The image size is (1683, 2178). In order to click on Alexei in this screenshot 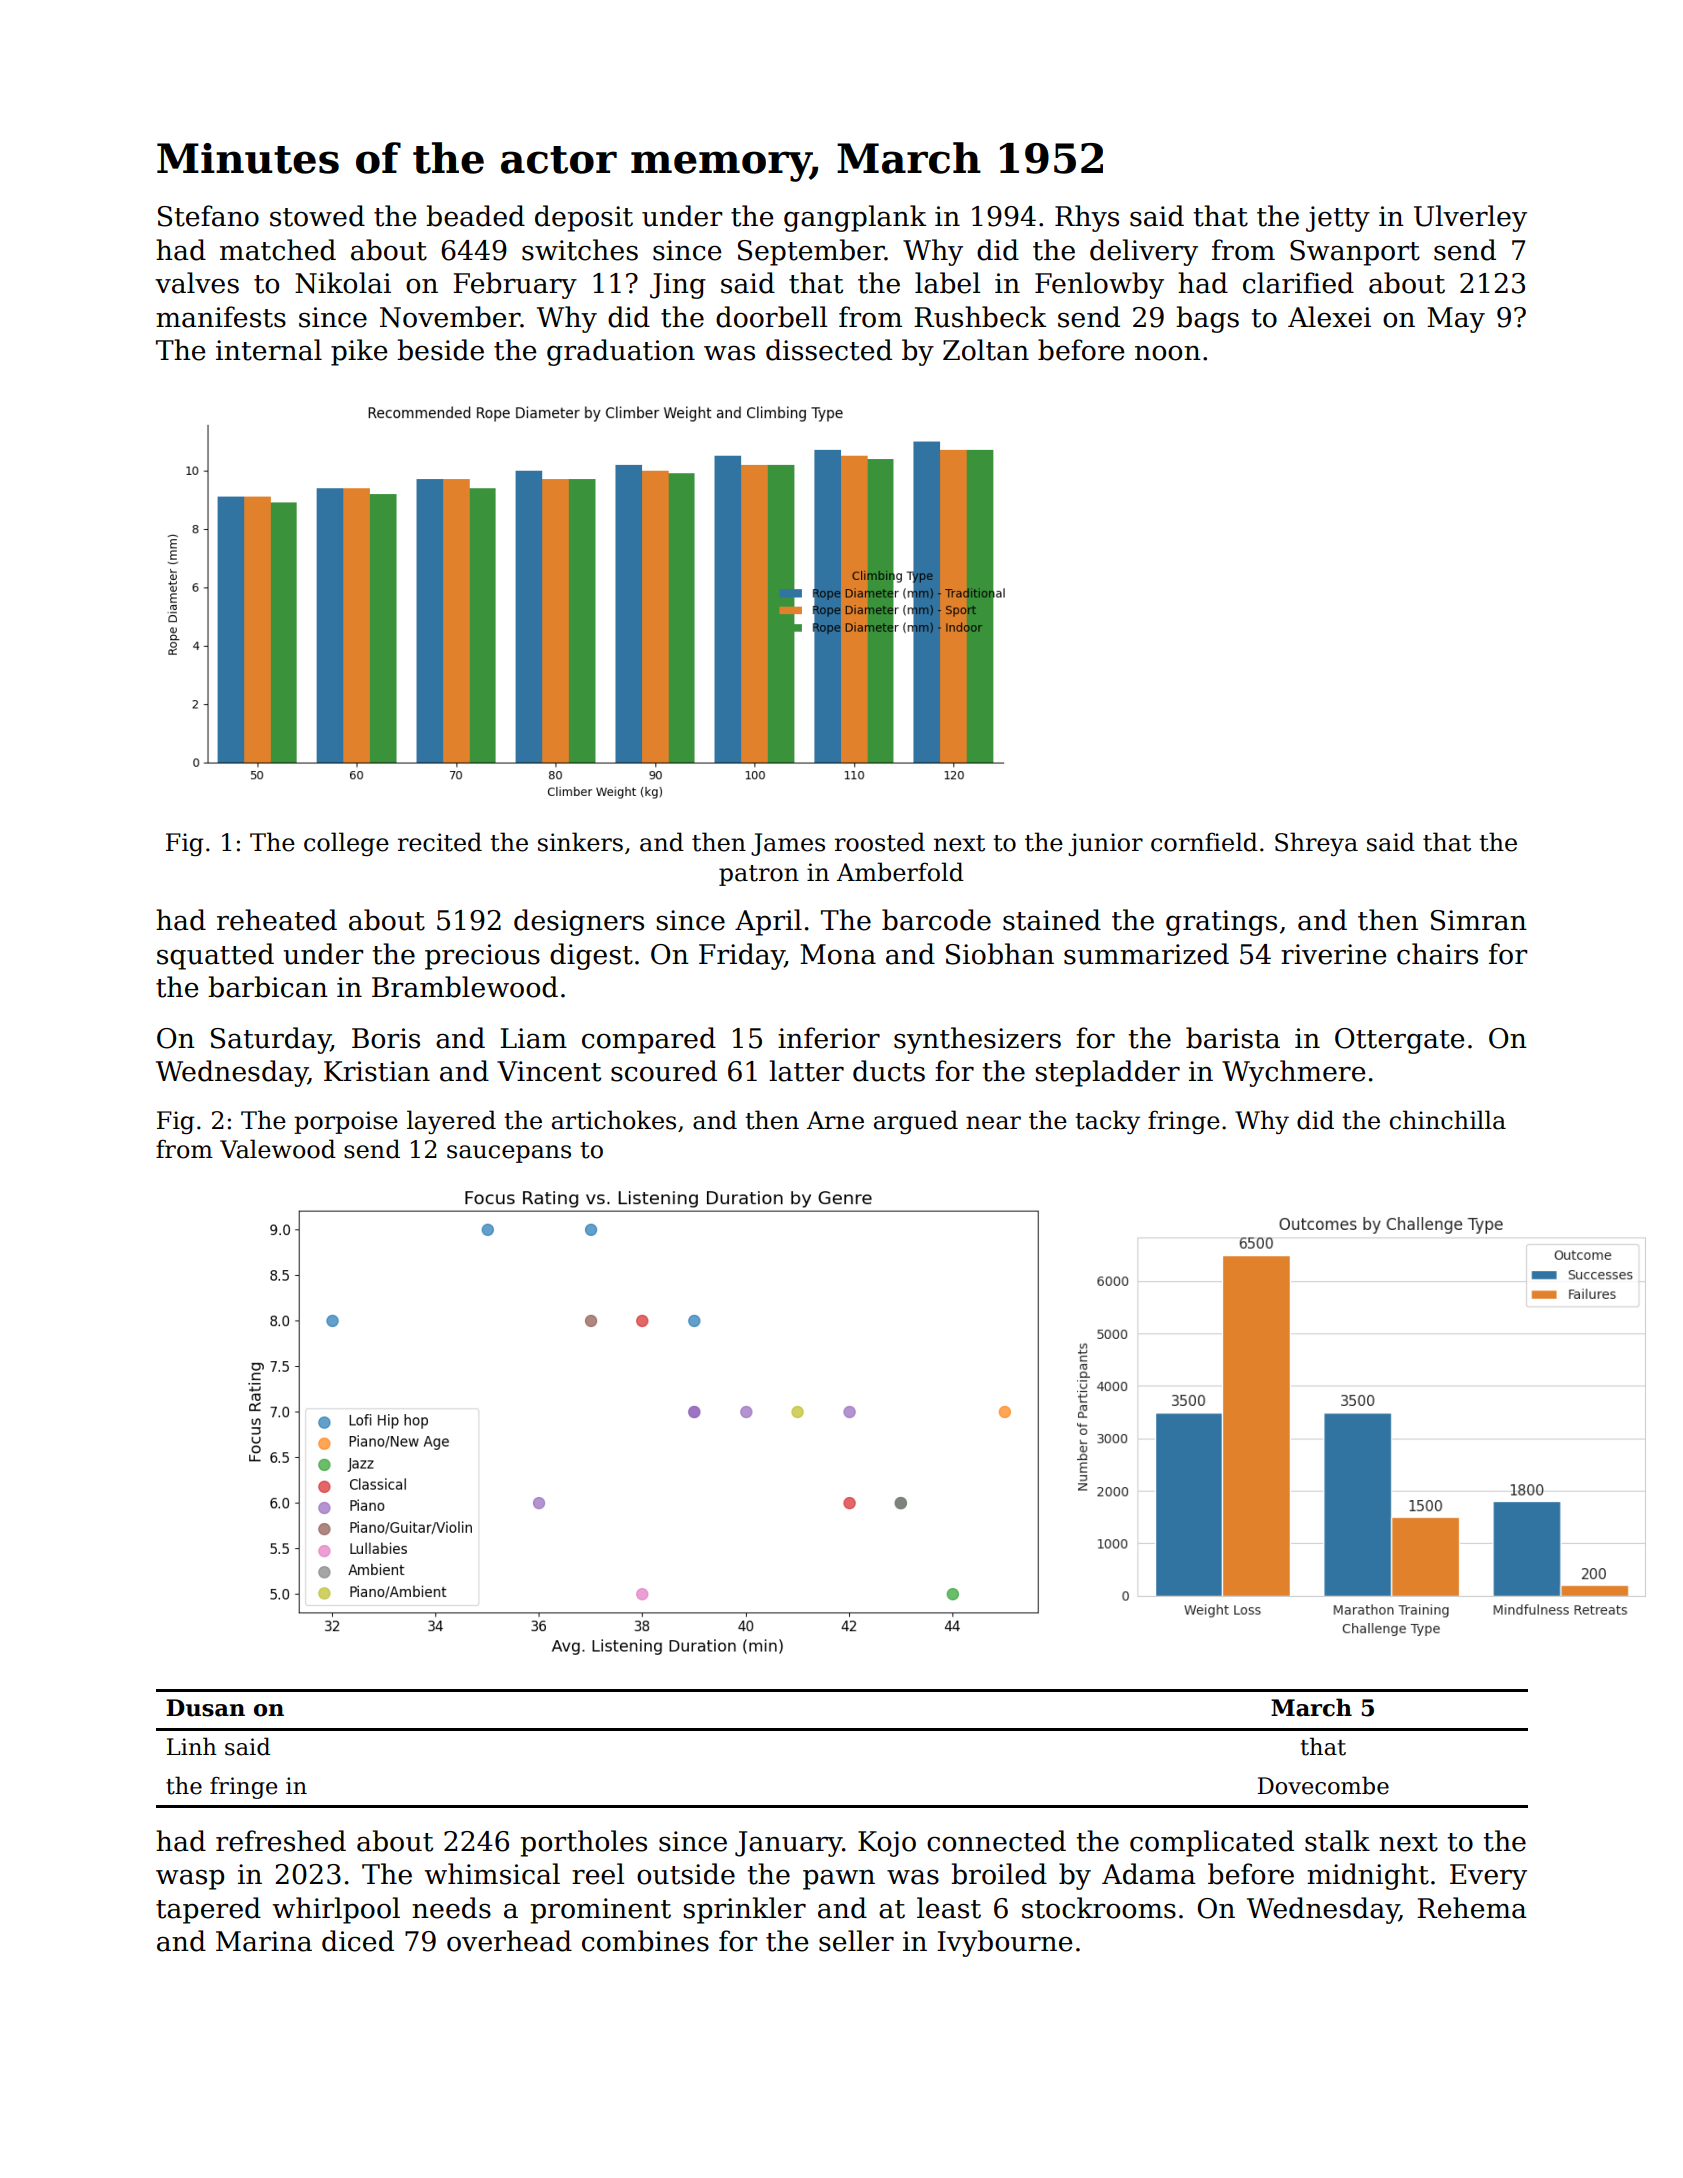, I will do `click(1329, 317)`.
